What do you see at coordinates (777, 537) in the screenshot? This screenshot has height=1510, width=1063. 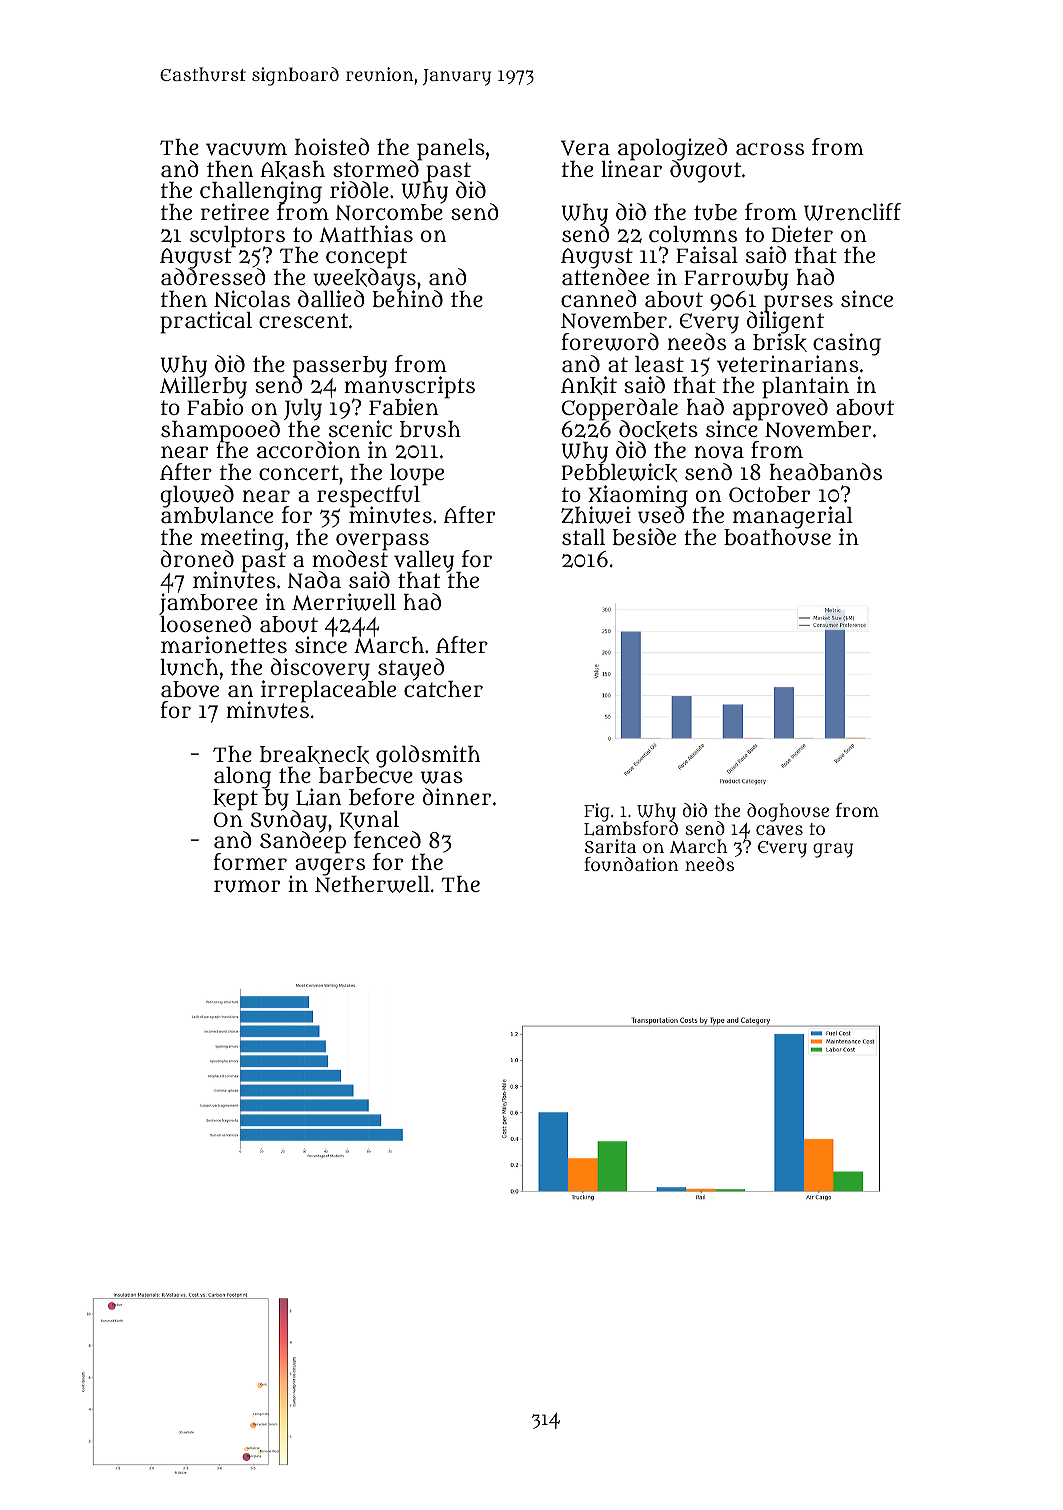 I see `boathouse` at bounding box center [777, 537].
